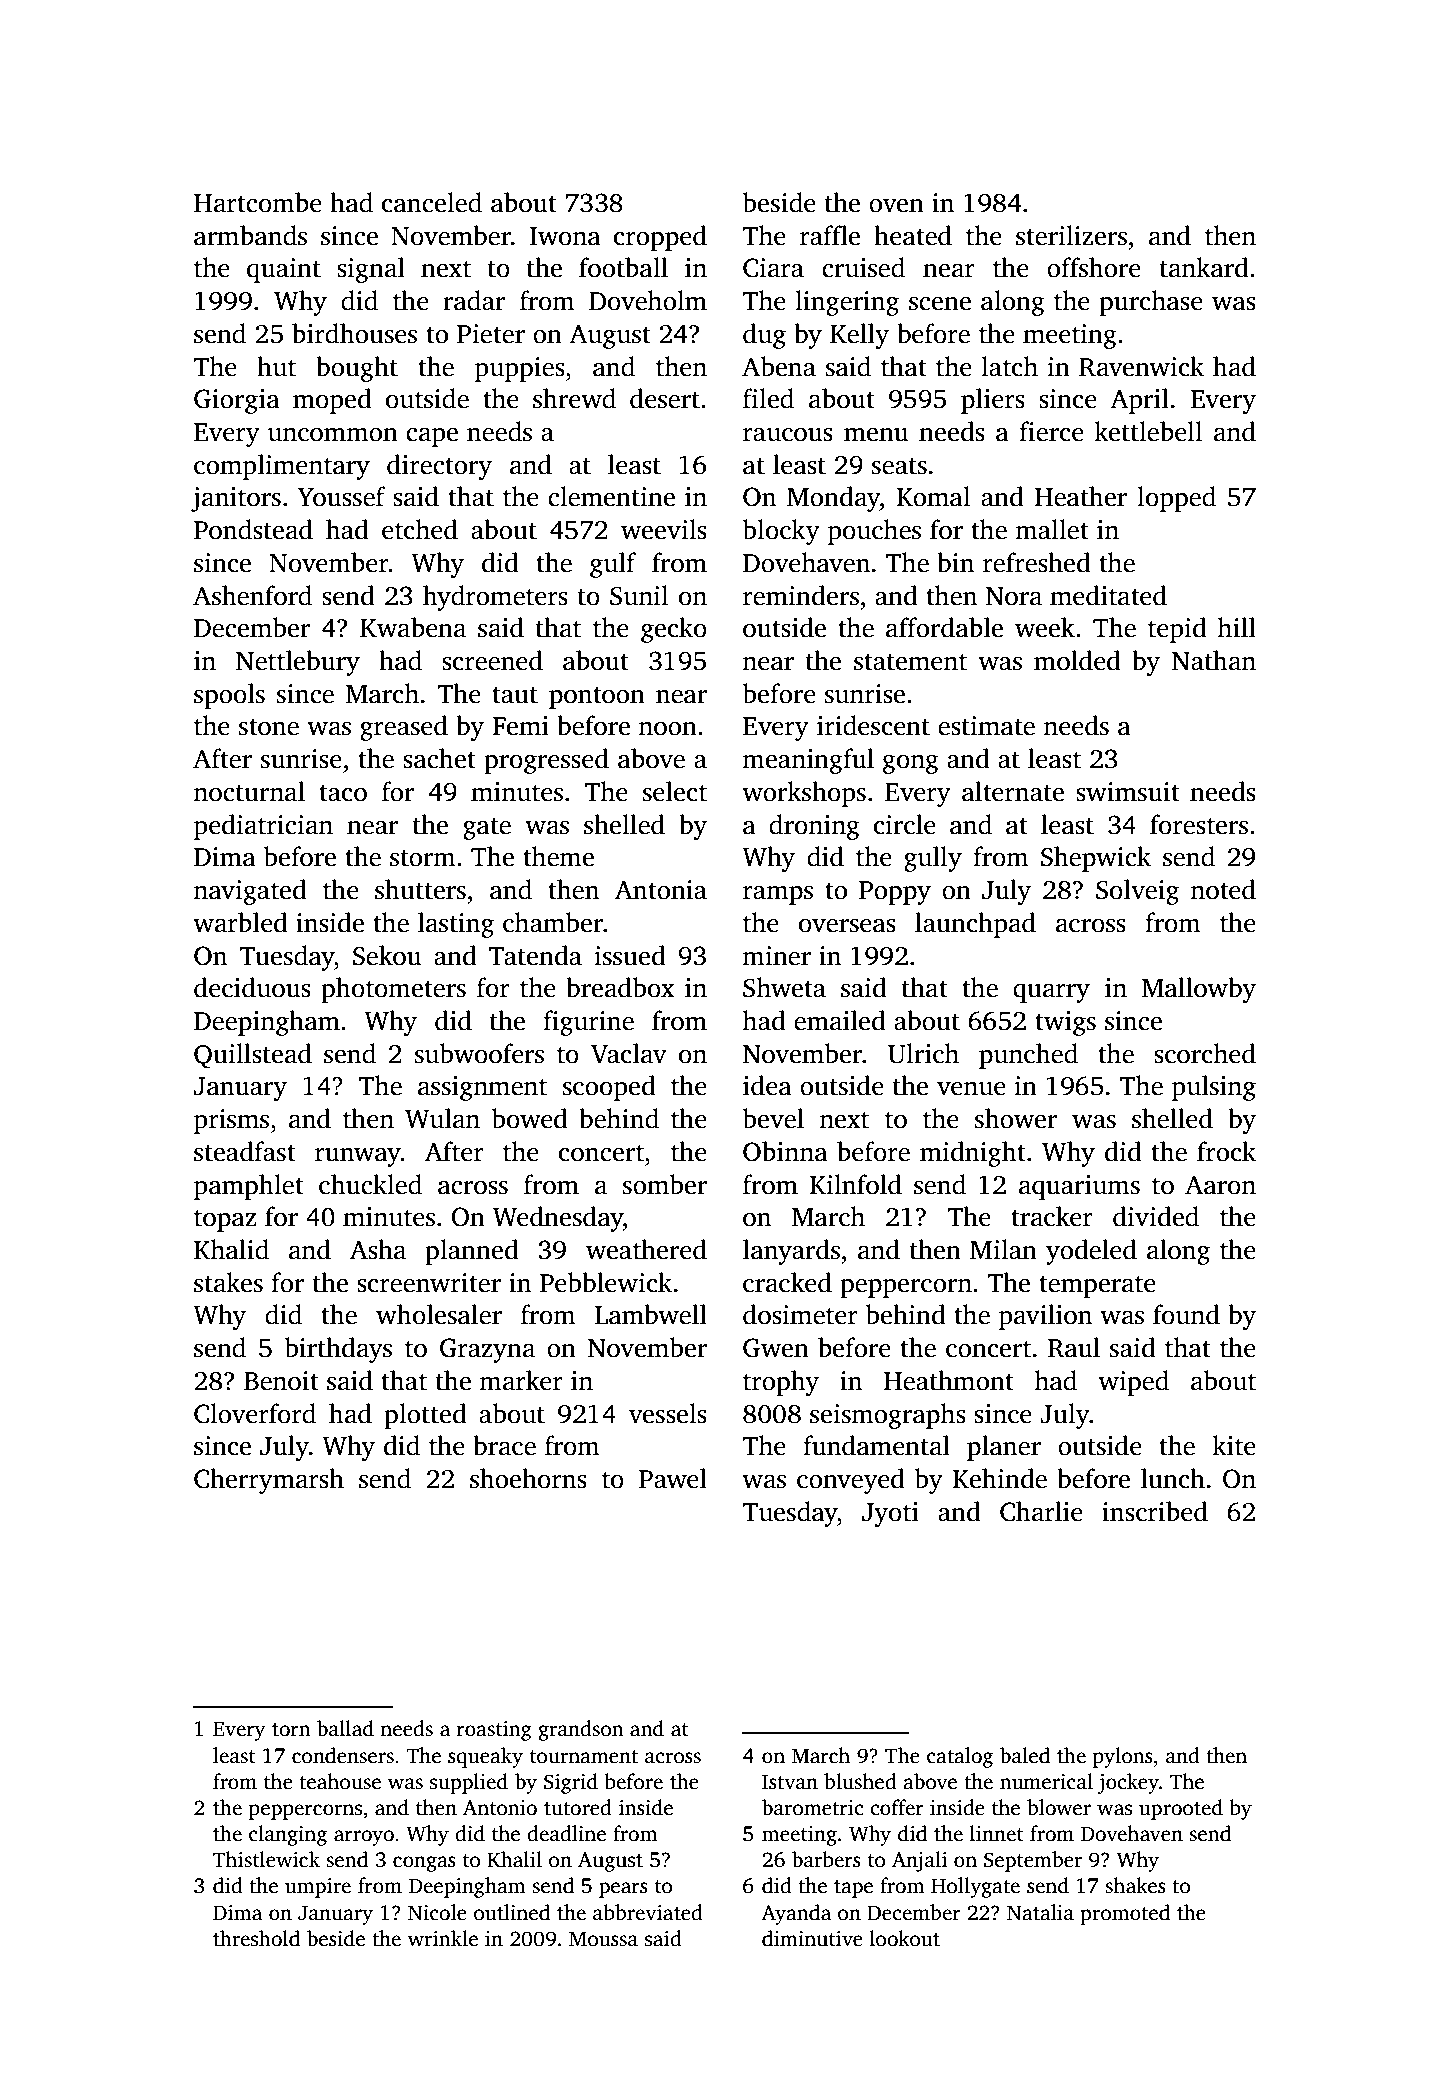  Describe the element at coordinates (1046, 1781) in the image. I see `numerical` at that location.
